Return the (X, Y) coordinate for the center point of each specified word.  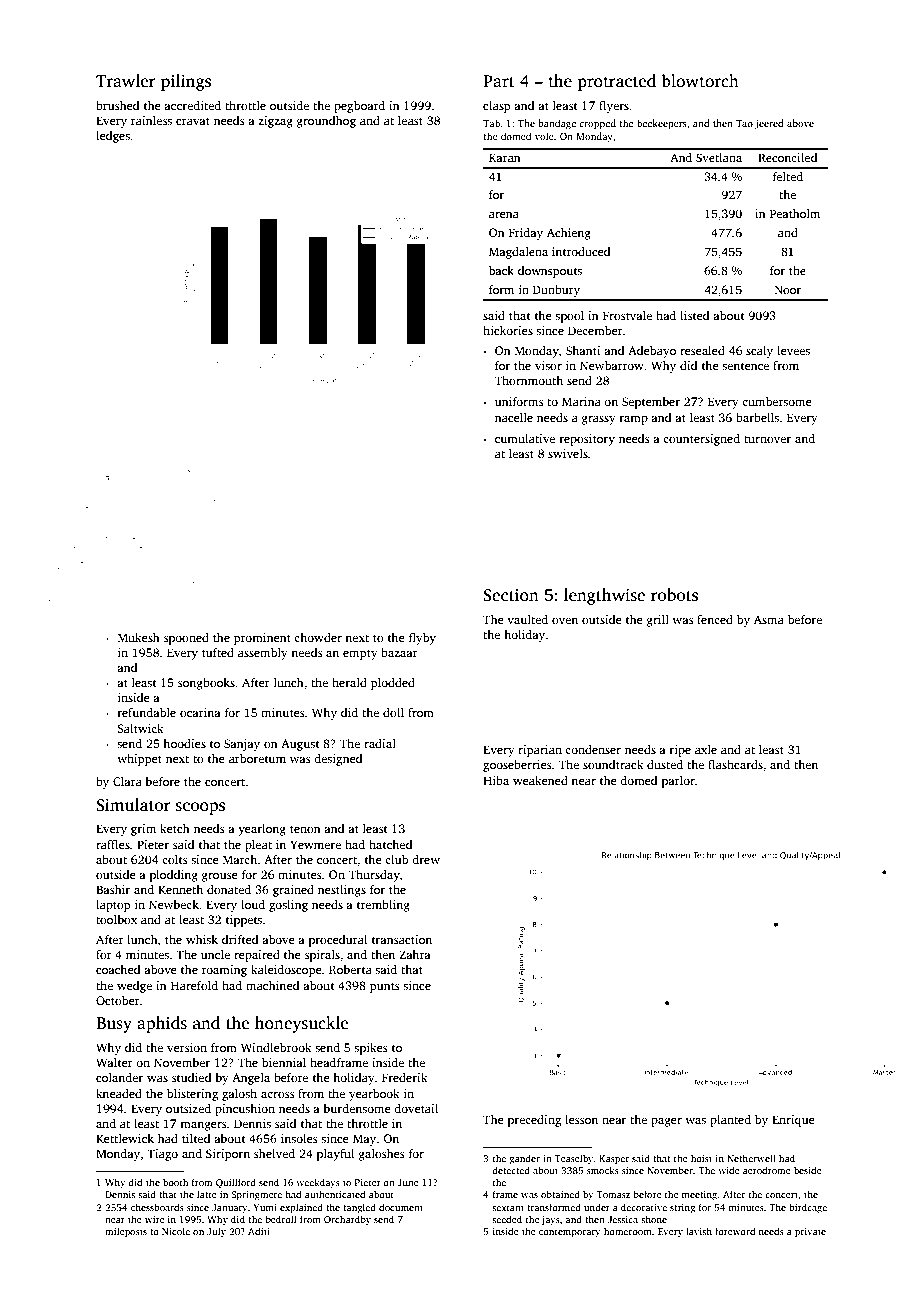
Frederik (405, 1077)
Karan (505, 157)
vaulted (527, 619)
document (401, 1207)
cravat (193, 121)
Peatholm (795, 213)
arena (504, 215)
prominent (262, 639)
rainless (151, 120)
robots (674, 595)
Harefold (194, 985)
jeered (769, 124)
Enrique (793, 1121)
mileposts (126, 1232)
